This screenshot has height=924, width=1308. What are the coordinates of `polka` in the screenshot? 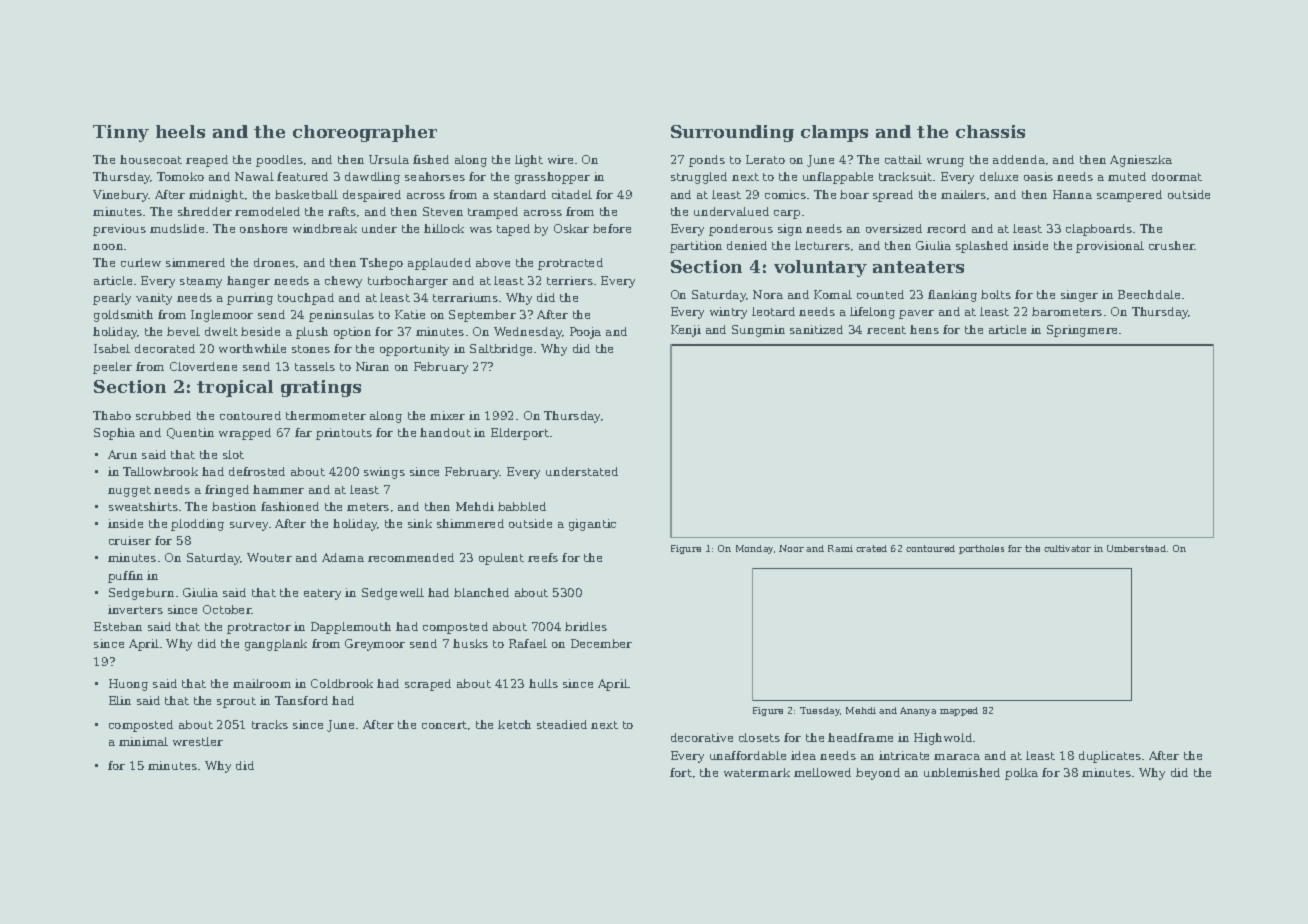 It's located at (1021, 774).
